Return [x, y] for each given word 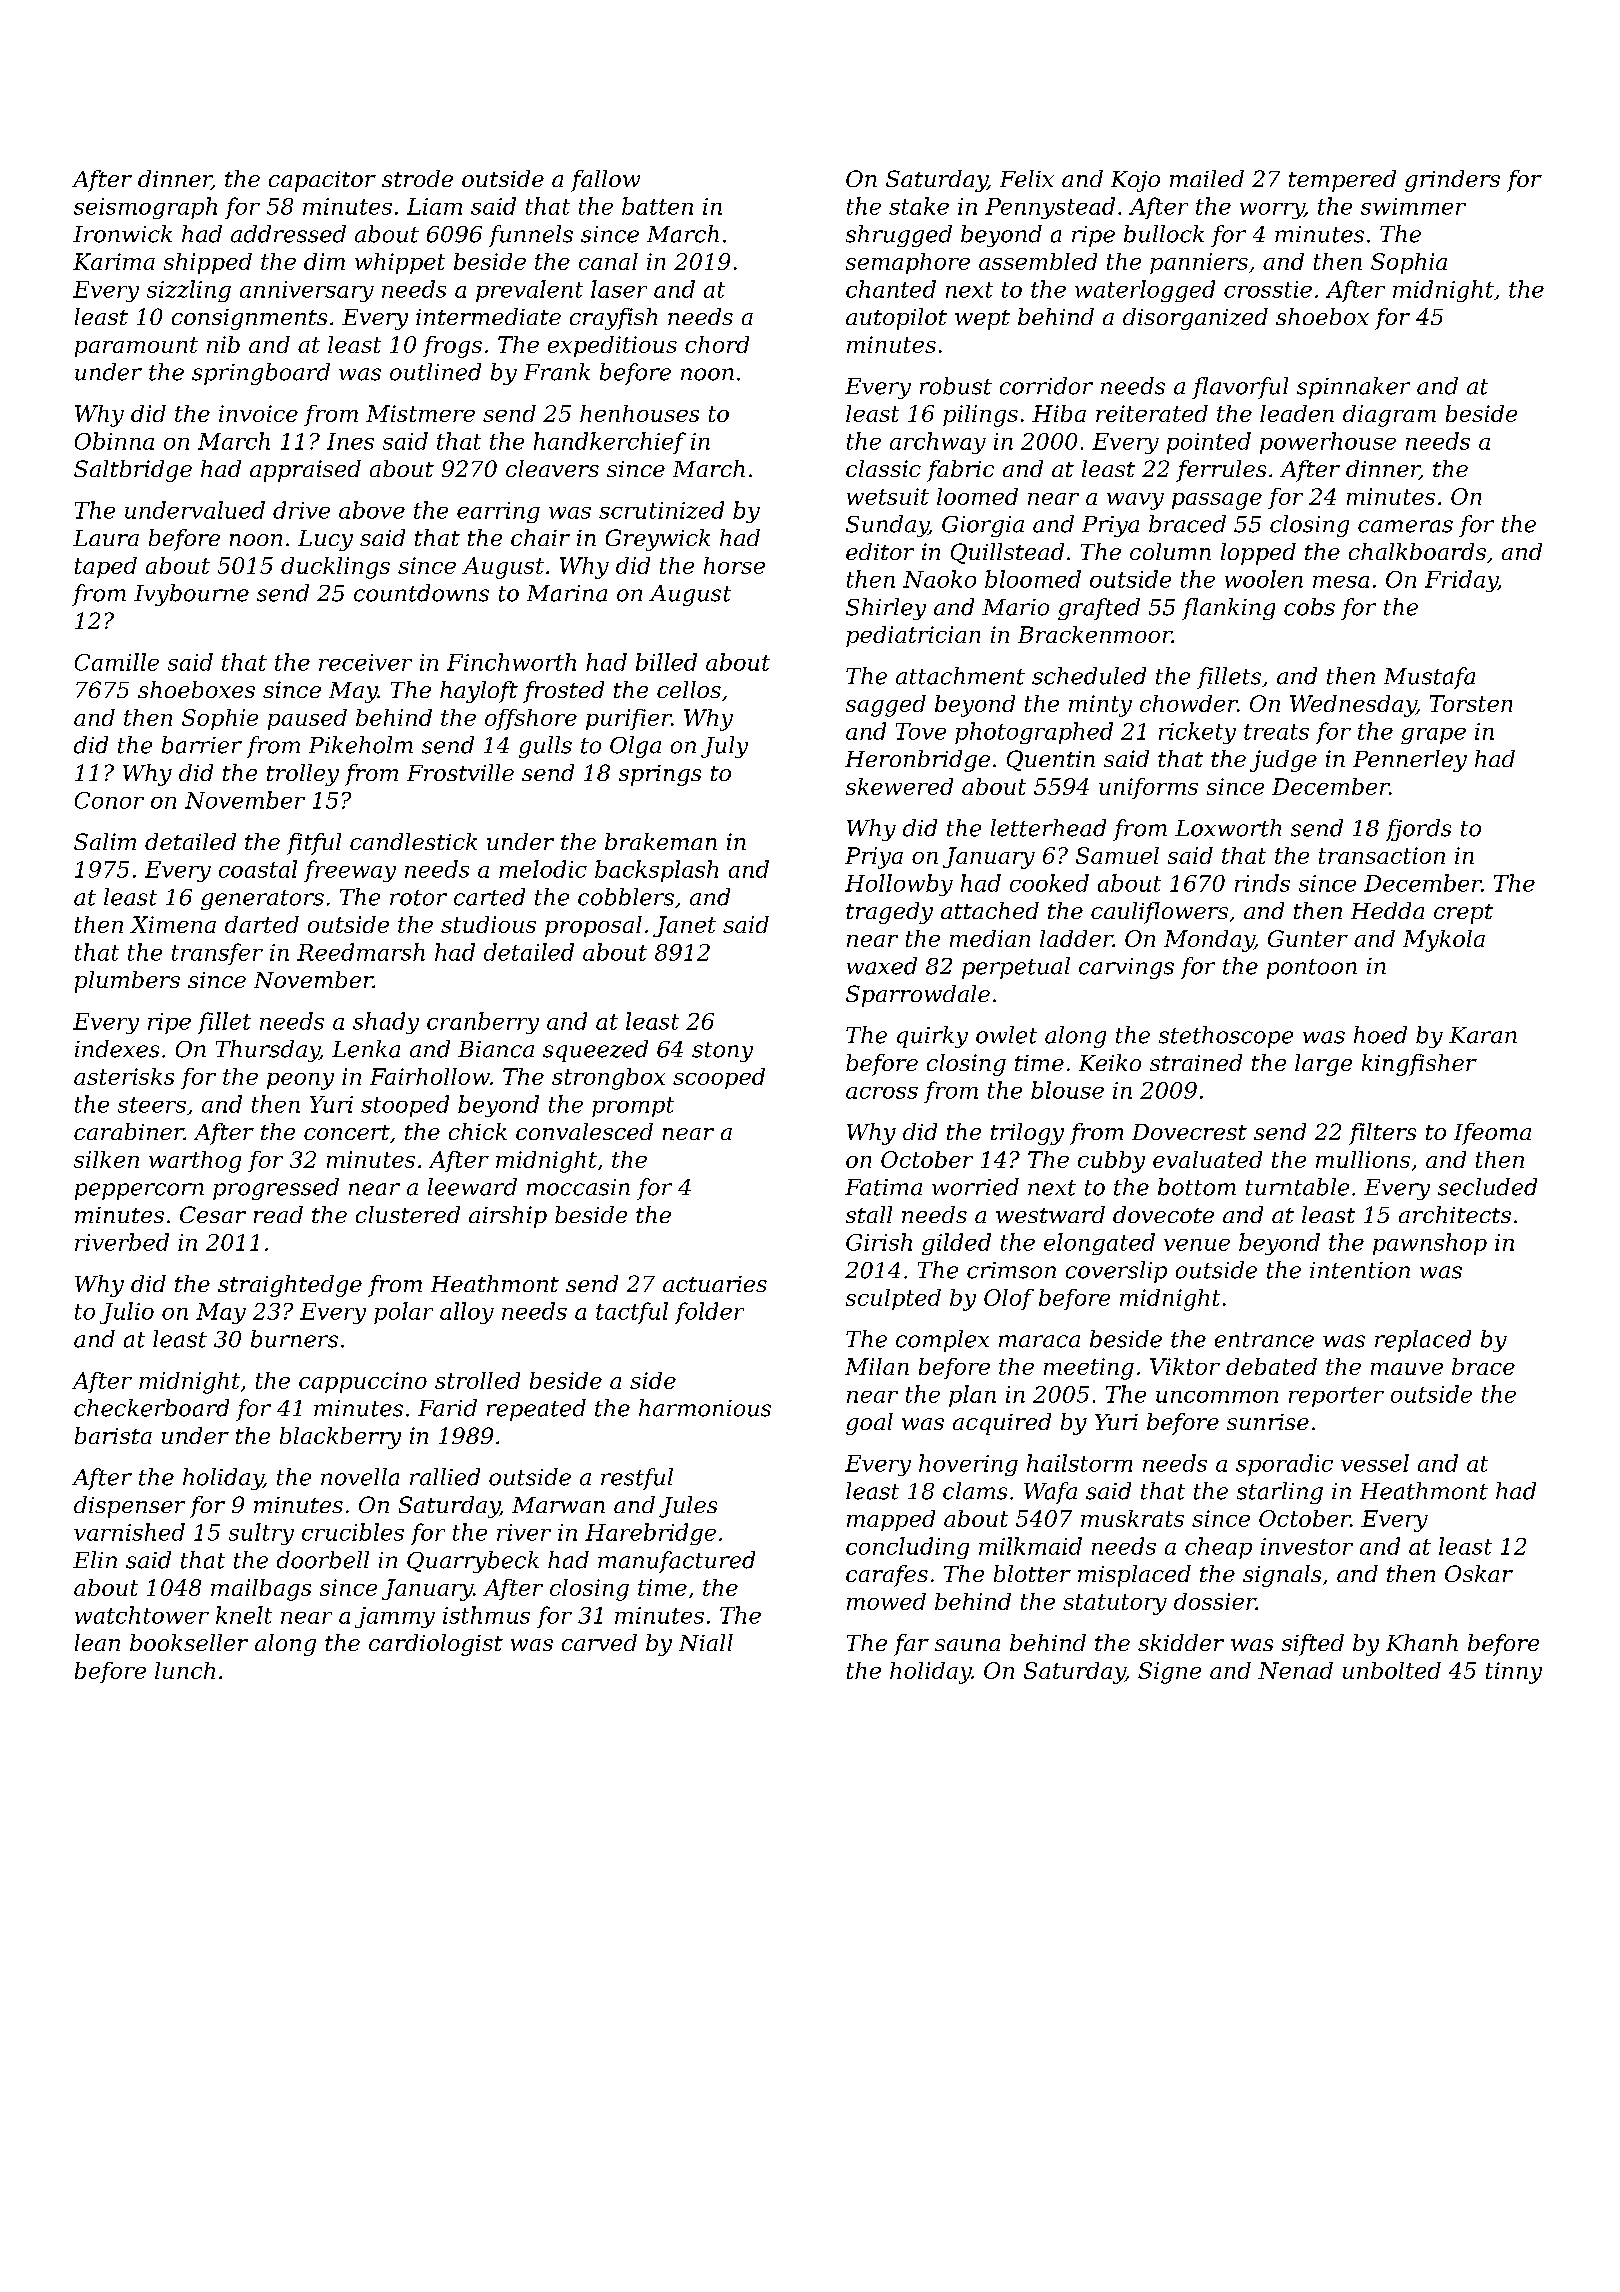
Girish [879, 1242]
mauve [1407, 1369]
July [724, 747]
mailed [1207, 178]
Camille [117, 662]
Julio [127, 1313]
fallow [605, 181]
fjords [1418, 830]
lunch [185, 1670]
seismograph [145, 208]
